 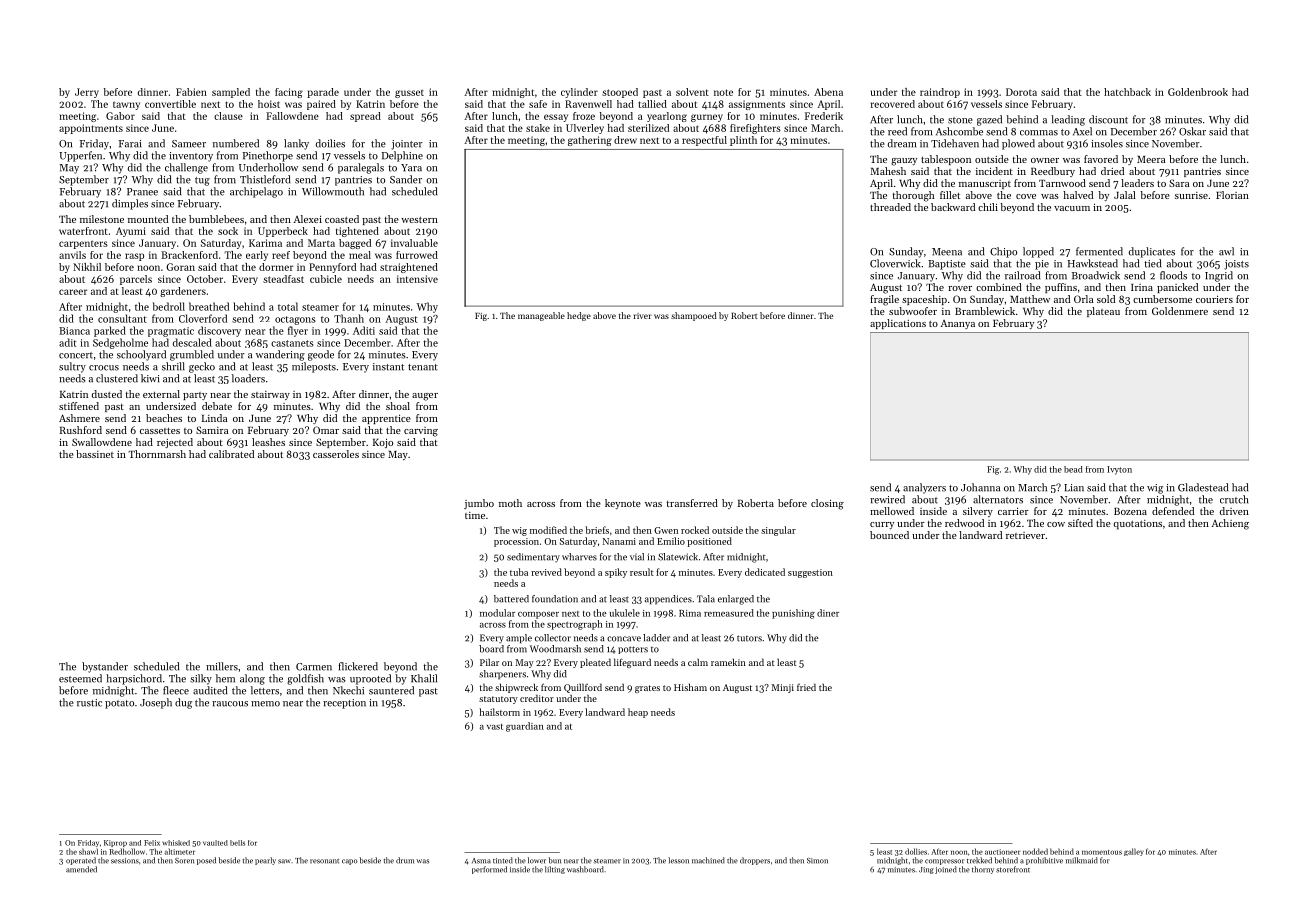 What do you see at coordinates (960, 288) in the screenshot?
I see `rover` at bounding box center [960, 288].
